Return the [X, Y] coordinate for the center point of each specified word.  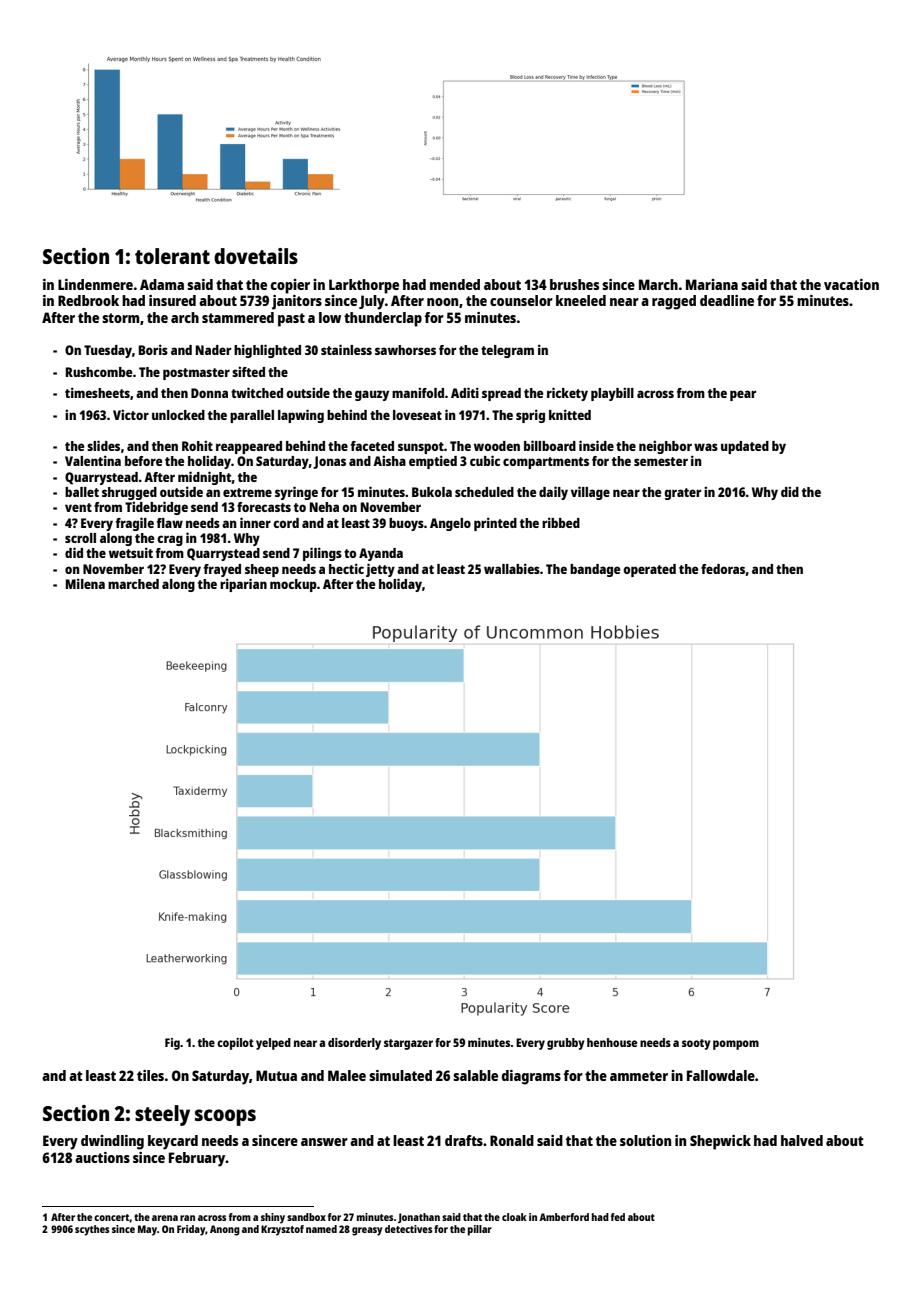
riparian [243, 585]
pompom [736, 1045]
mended [455, 284]
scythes [92, 1230]
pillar [480, 1230]
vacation [851, 284]
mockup [293, 585]
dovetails [256, 256]
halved [802, 1140]
